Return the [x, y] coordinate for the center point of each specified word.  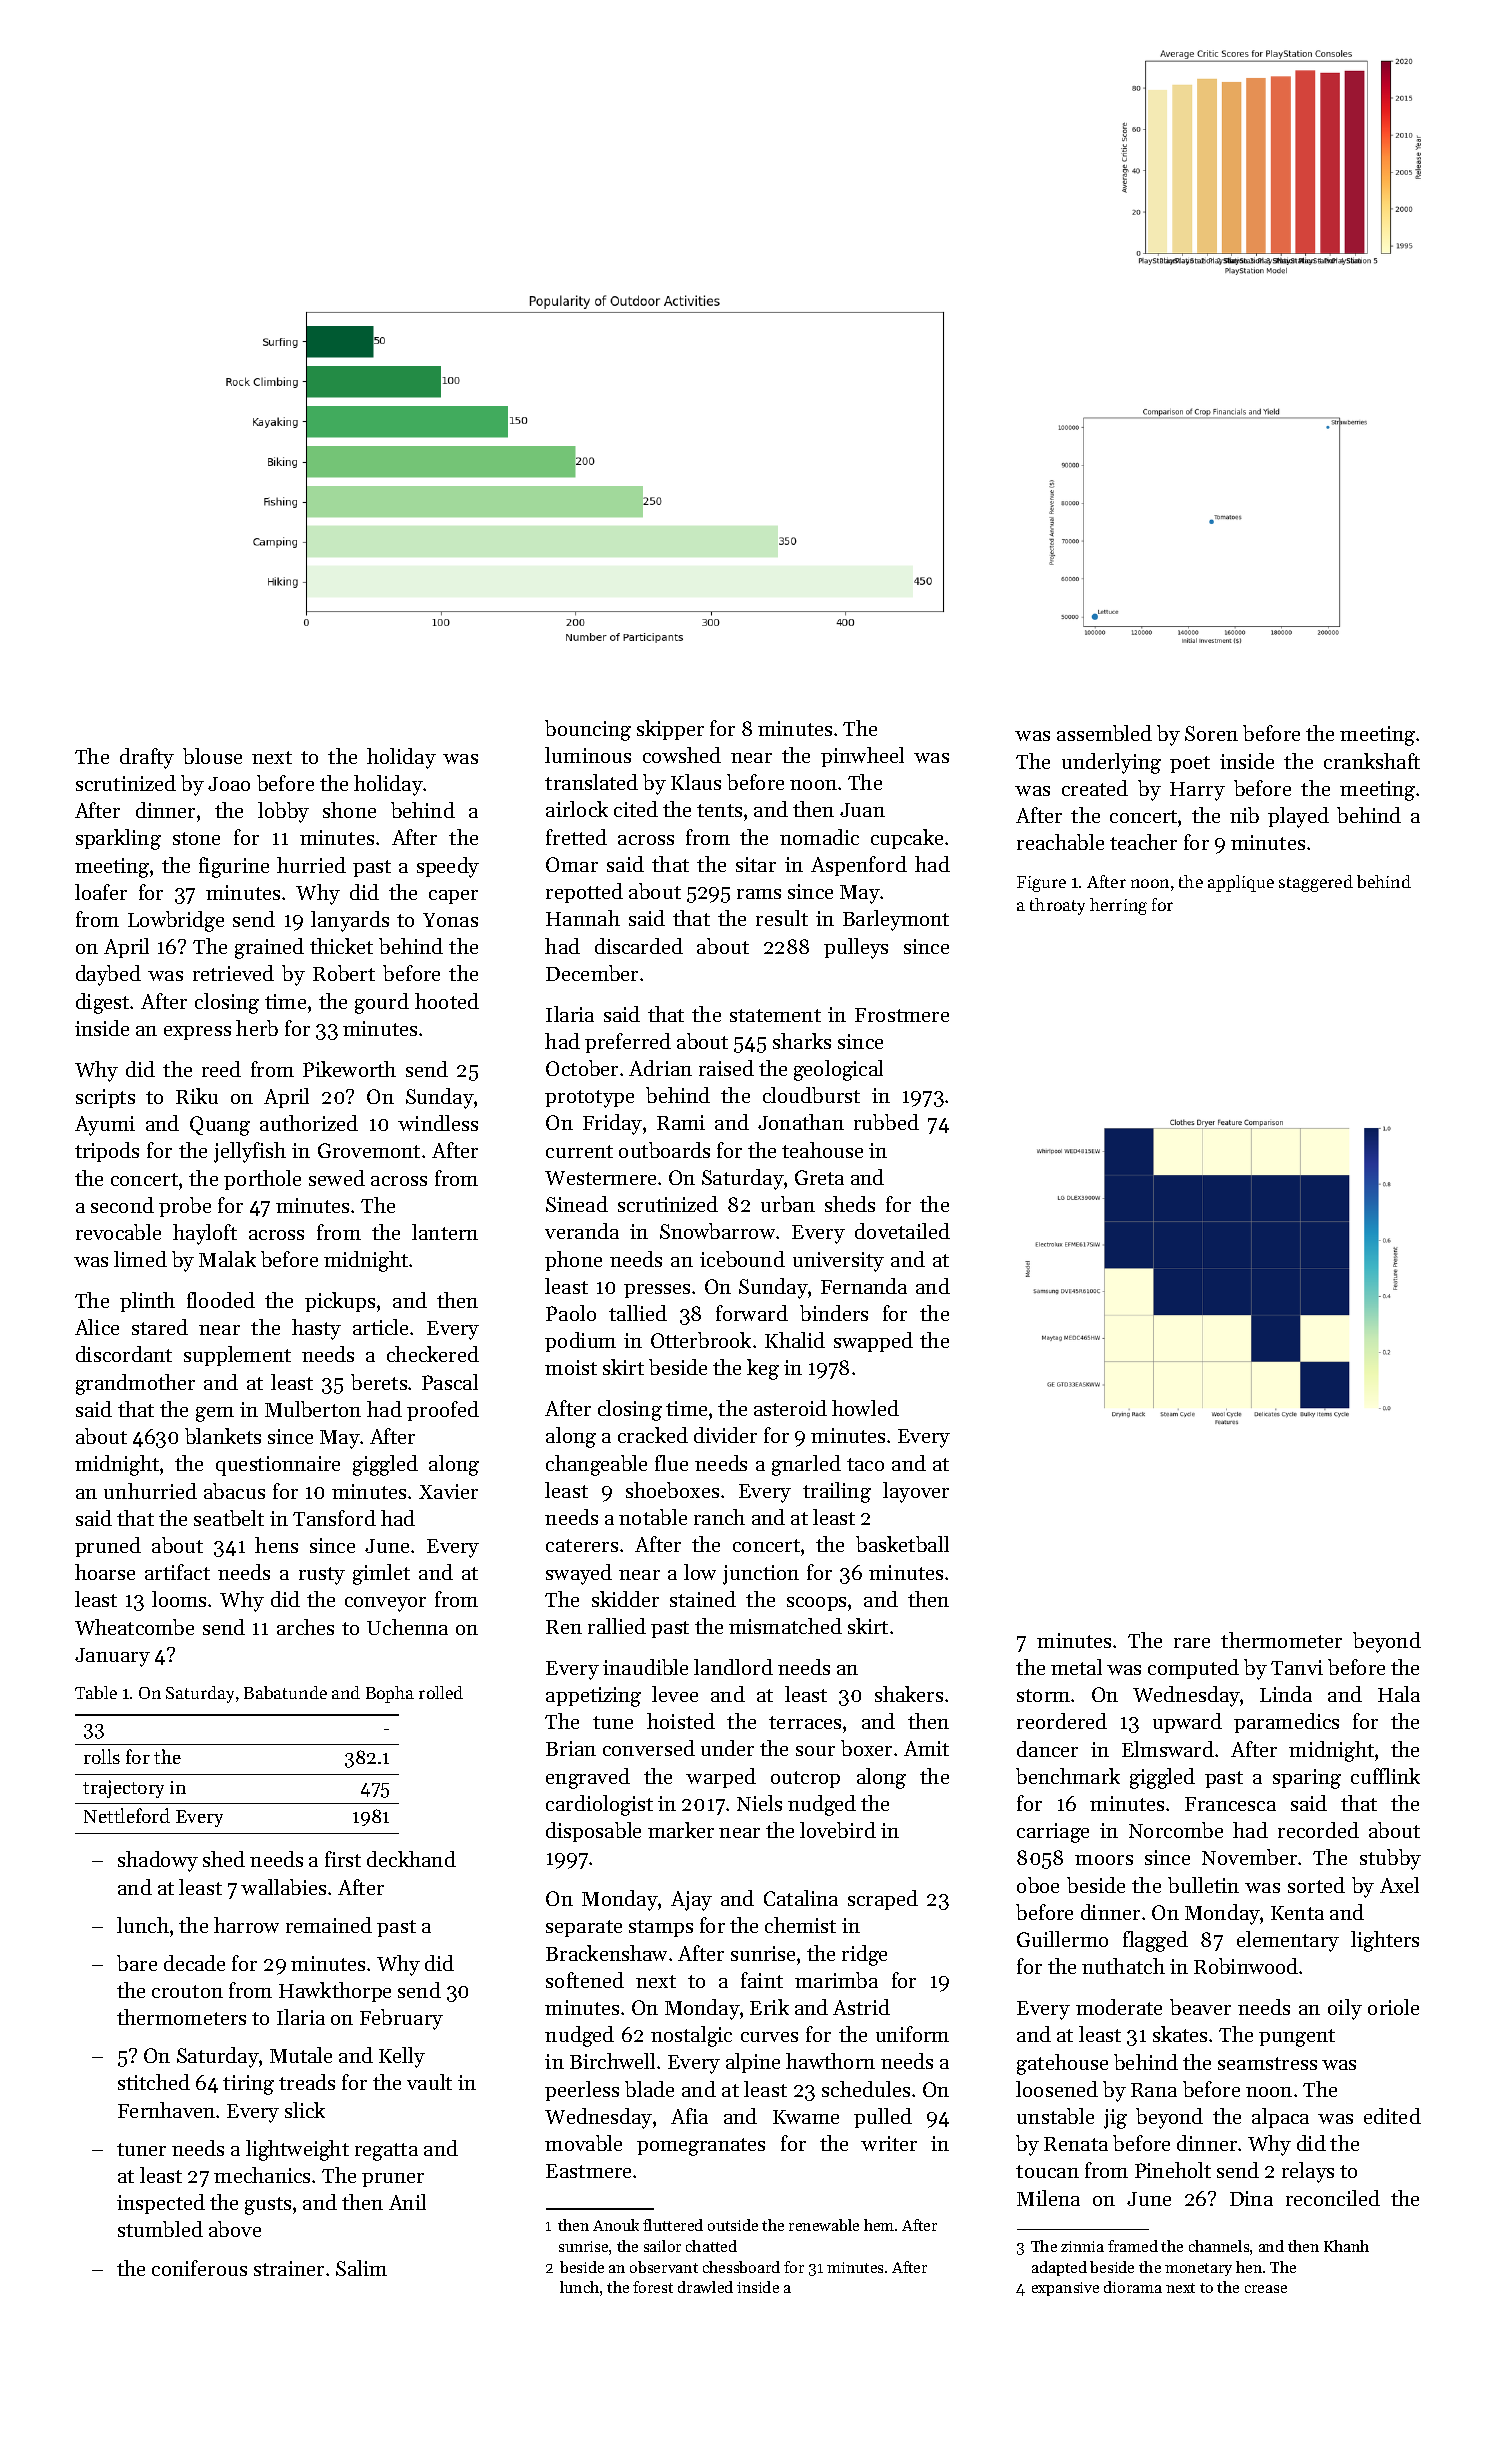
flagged [1155, 1941]
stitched [154, 2082]
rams [759, 894]
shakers [909, 1694]
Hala [1399, 1694]
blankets [223, 1436]
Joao [229, 784]
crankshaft [1372, 761]
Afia [689, 2116]
